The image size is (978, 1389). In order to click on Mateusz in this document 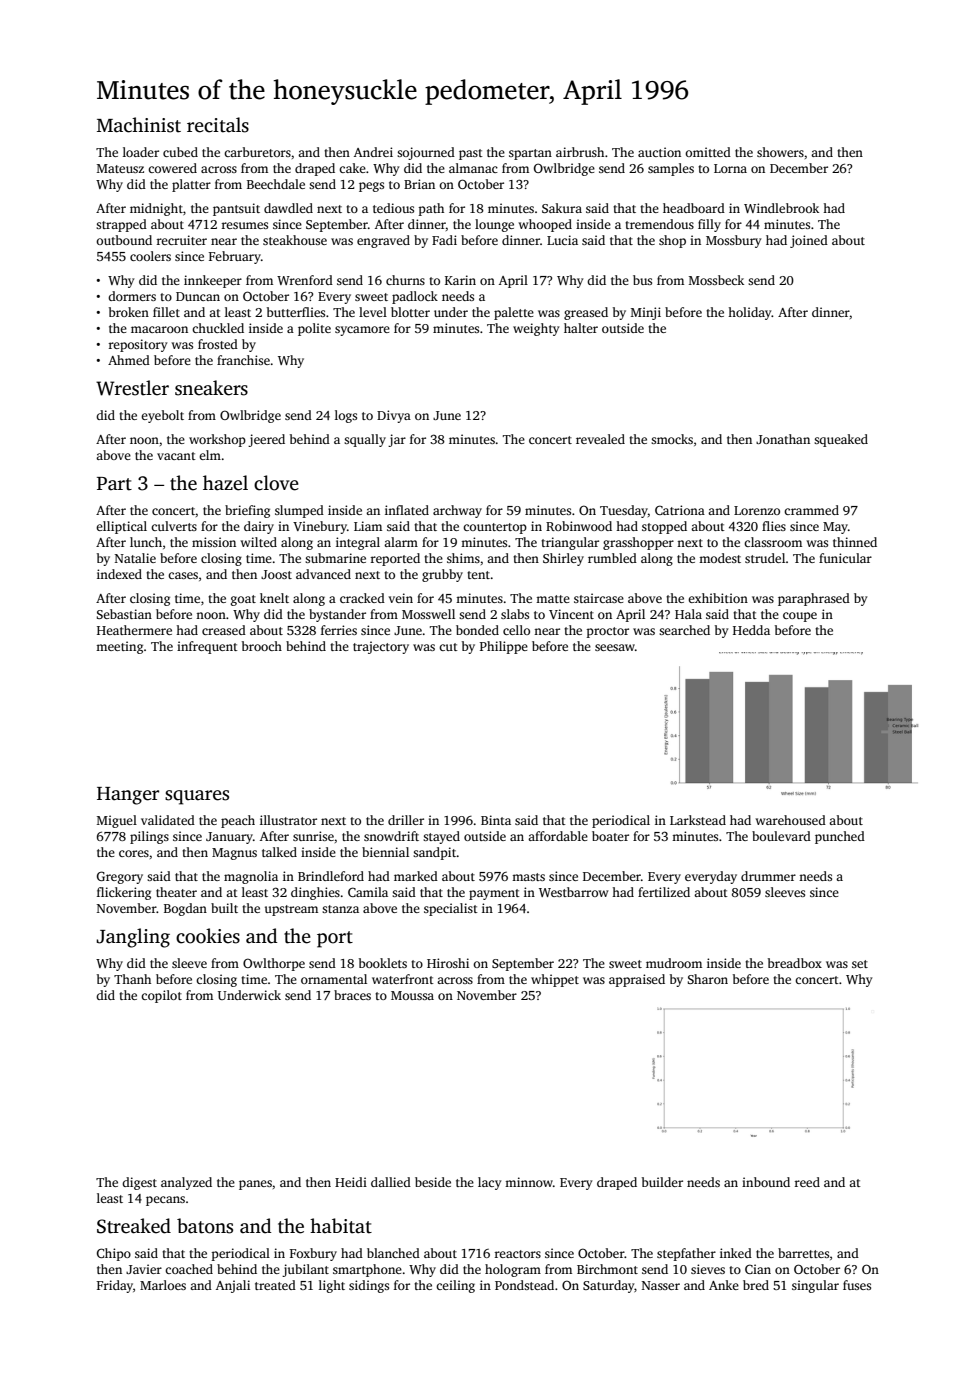, I will do `click(120, 168)`.
